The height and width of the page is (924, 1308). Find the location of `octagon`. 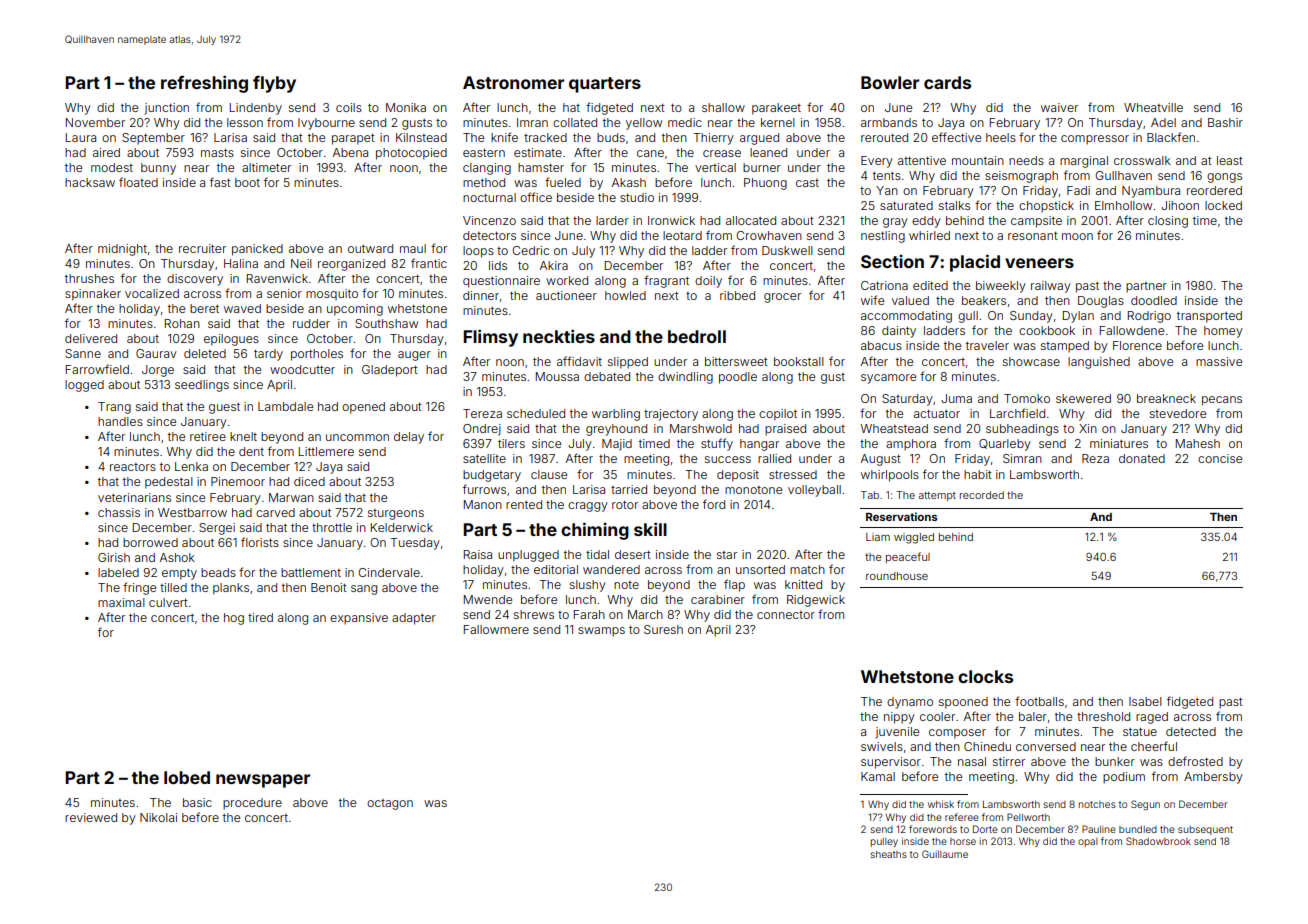

octagon is located at coordinates (390, 804).
